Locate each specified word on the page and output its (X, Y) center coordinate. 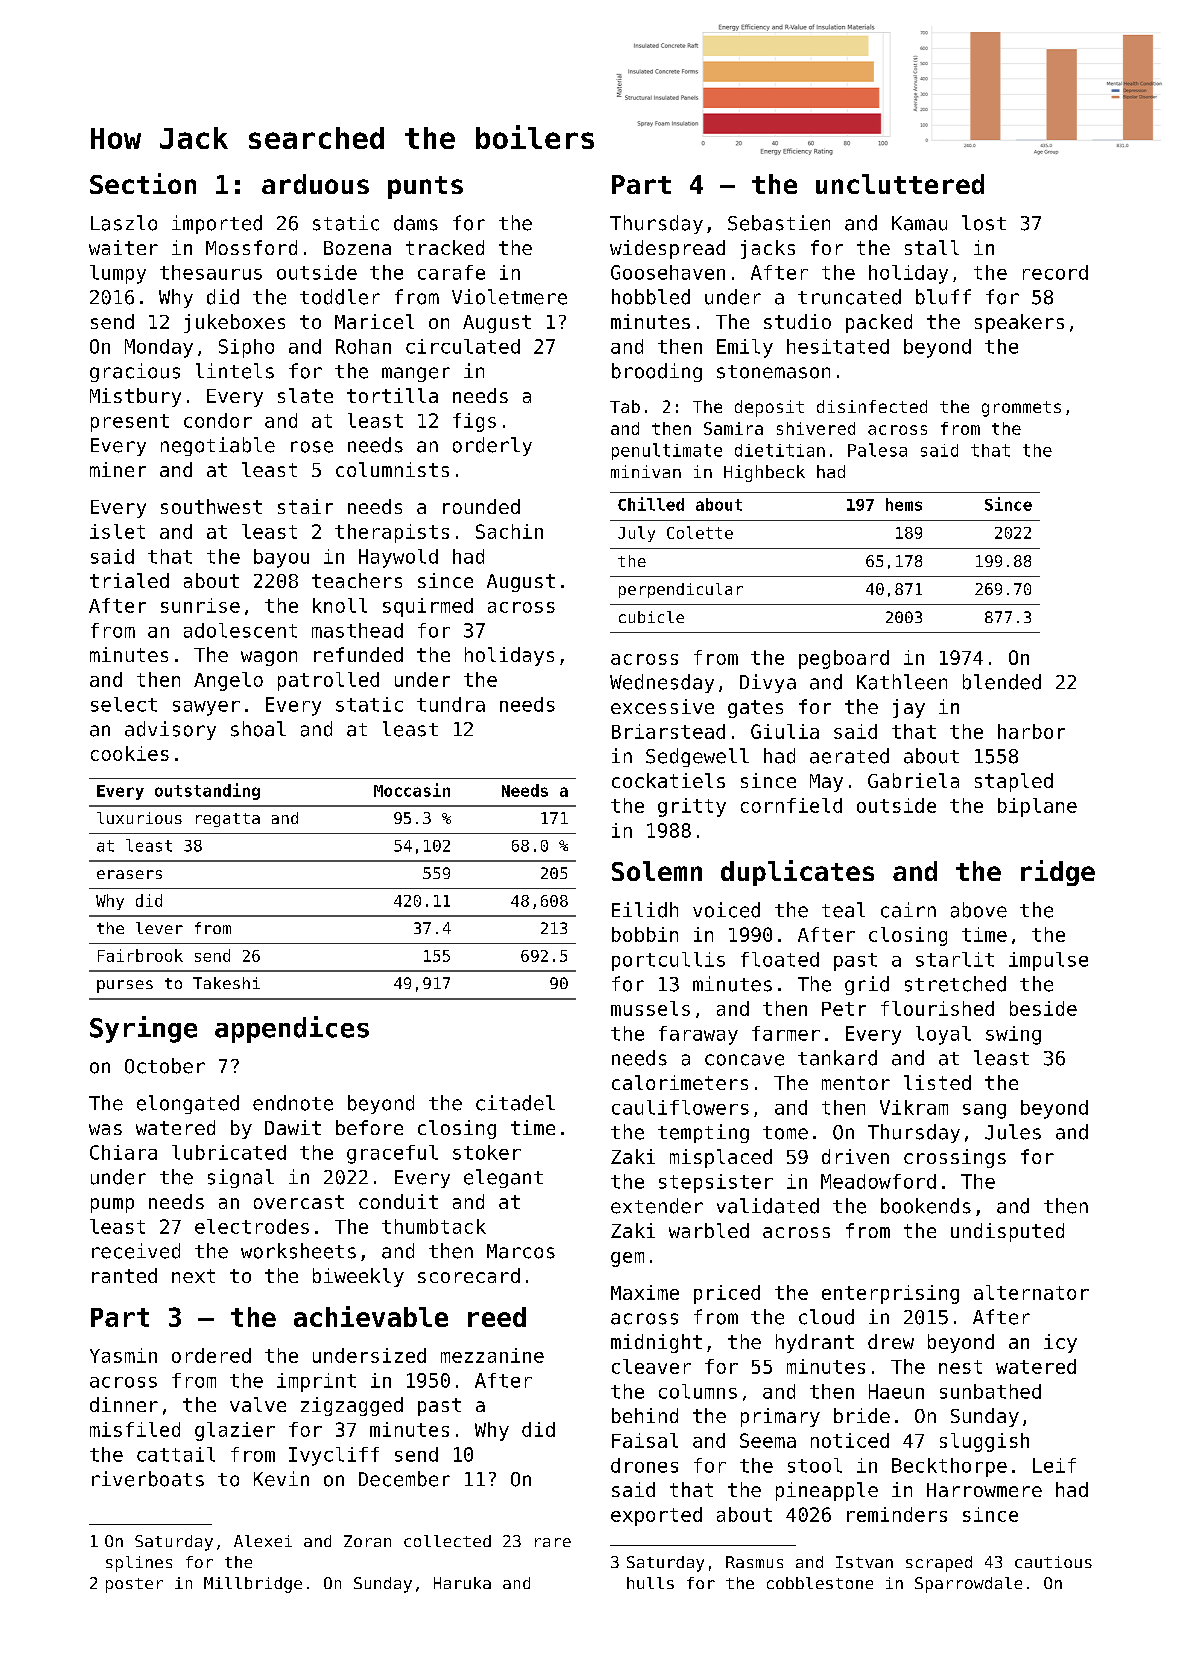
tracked (445, 247)
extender (657, 1206)
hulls (650, 1583)
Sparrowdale (968, 1585)
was (105, 1129)
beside (1043, 1008)
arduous (315, 184)
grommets (1021, 409)
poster (134, 1585)
